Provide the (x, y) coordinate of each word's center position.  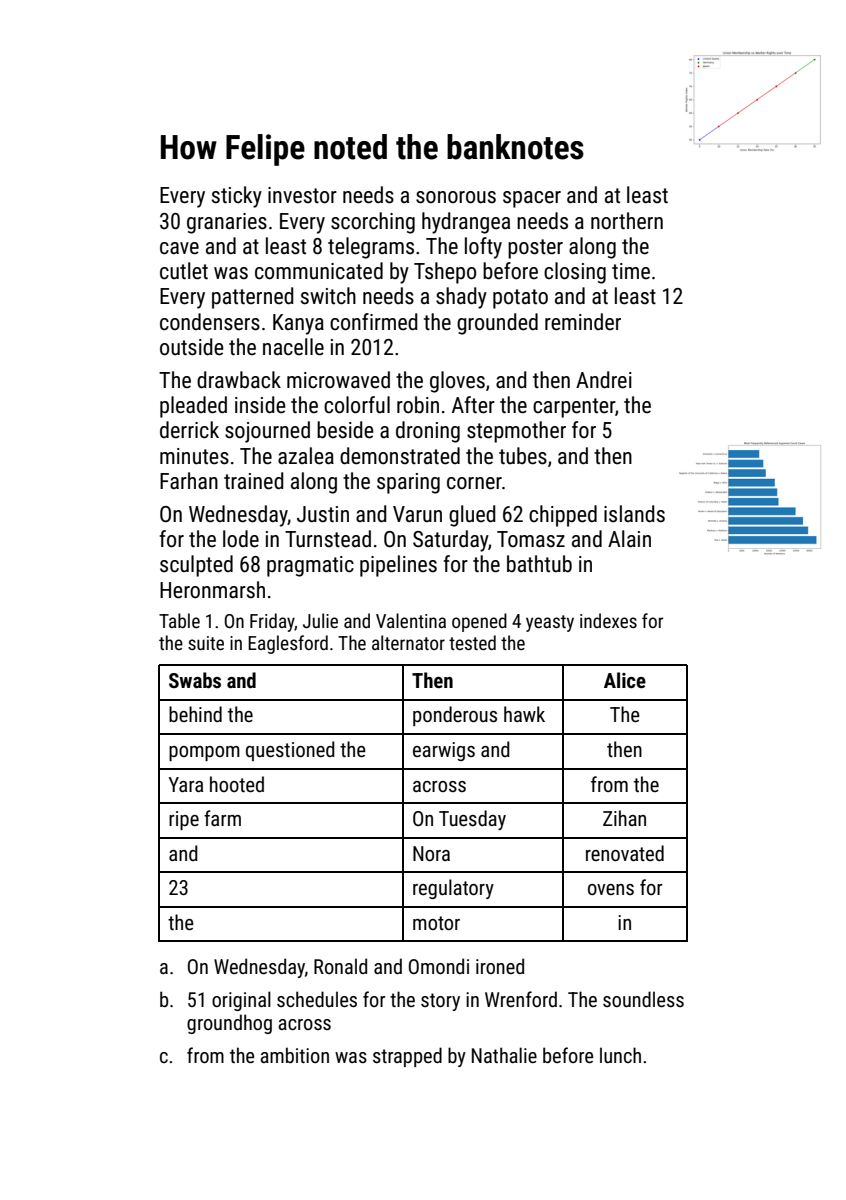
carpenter (574, 408)
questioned (290, 751)
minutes (194, 456)
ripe (184, 820)
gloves (457, 382)
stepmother (516, 432)
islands (634, 514)
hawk (524, 714)
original (241, 1001)
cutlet (184, 271)
